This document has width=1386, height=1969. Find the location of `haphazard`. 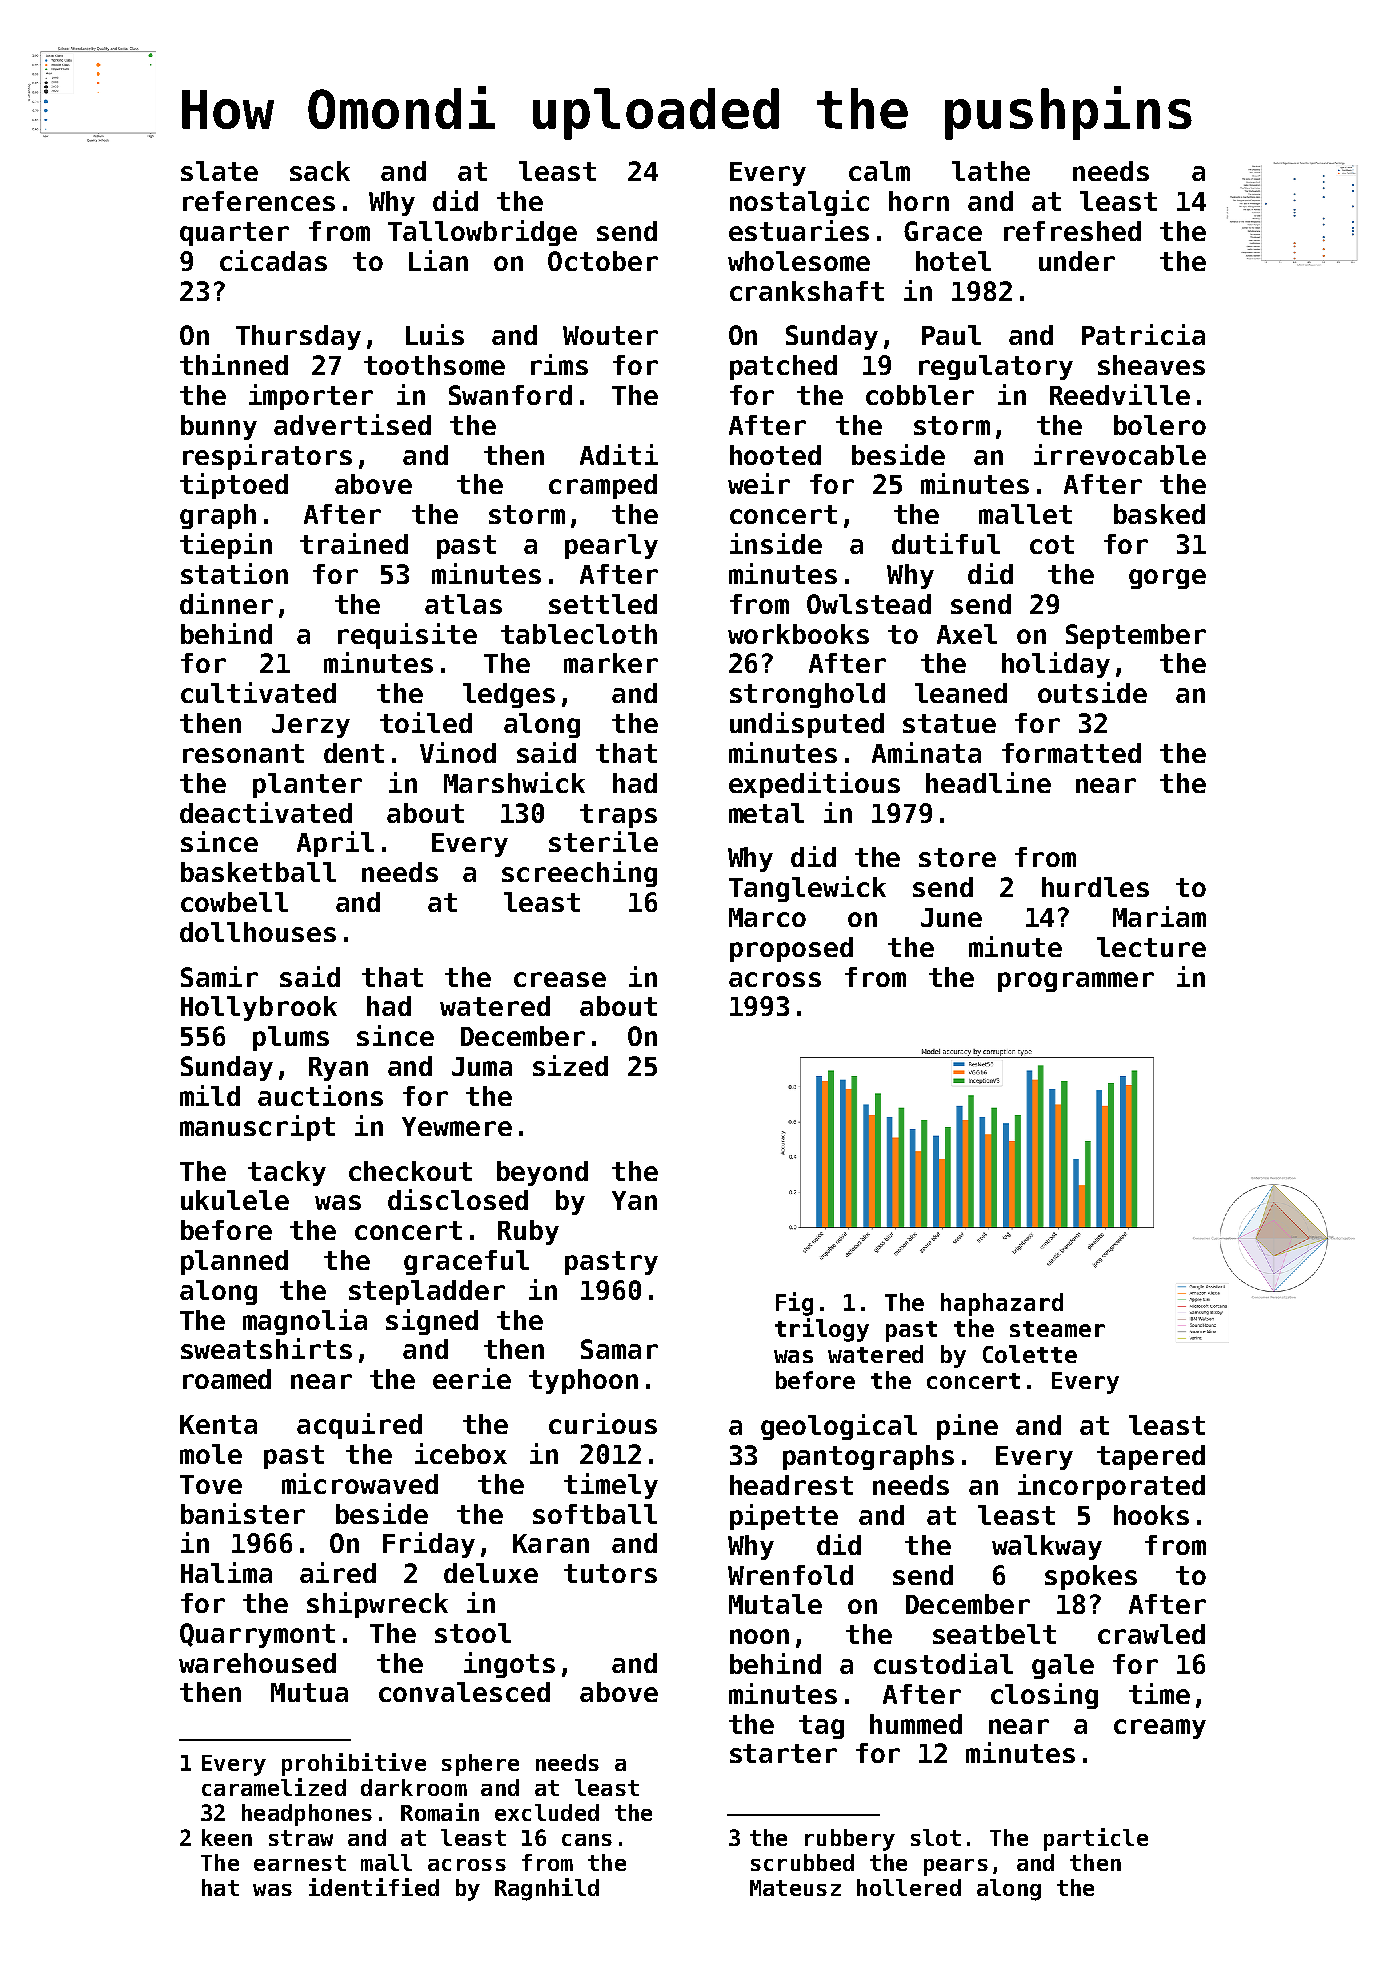

haphazard is located at coordinates (1002, 1304).
